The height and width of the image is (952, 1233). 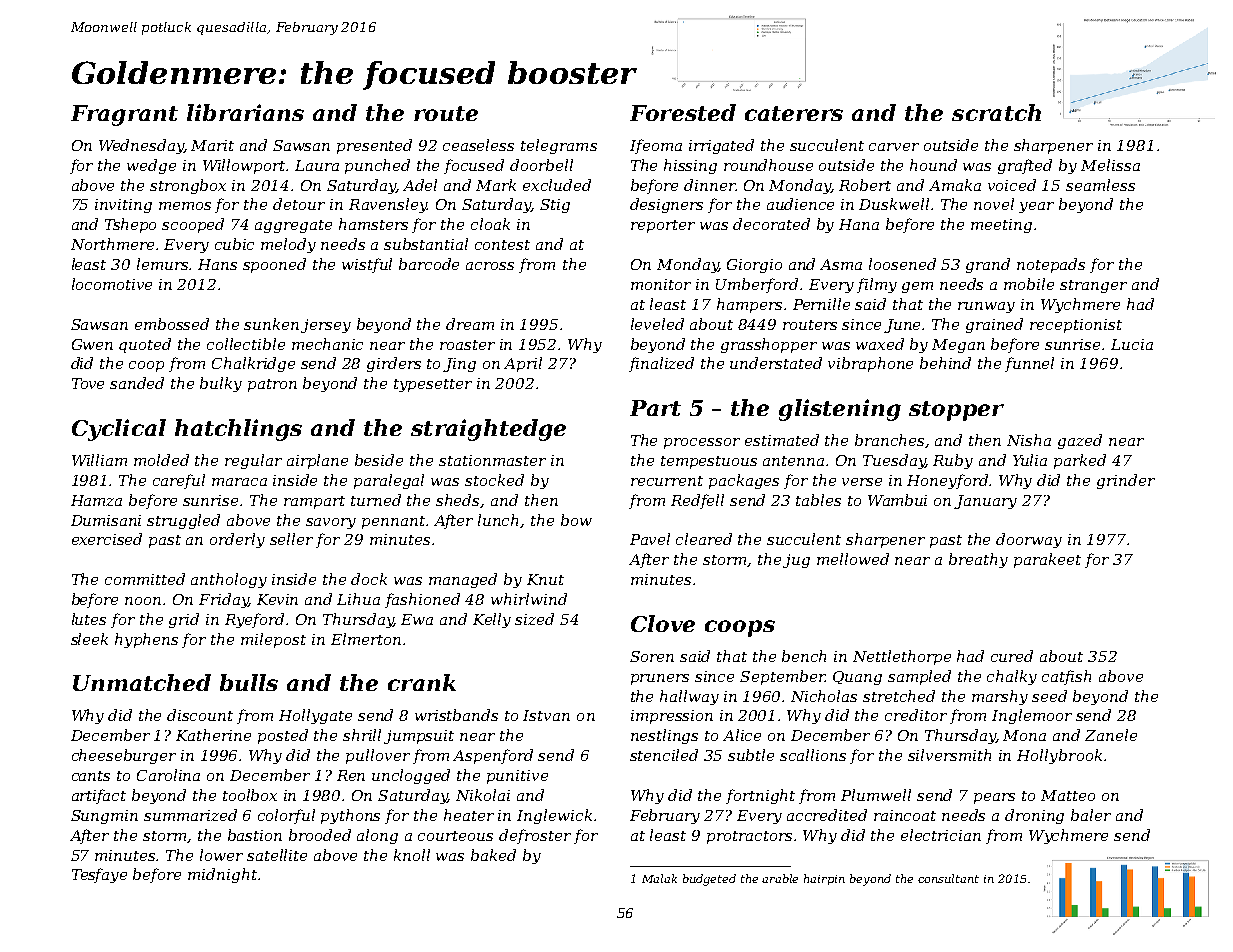 What do you see at coordinates (683, 112) in the image?
I see `Forested` at bounding box center [683, 112].
